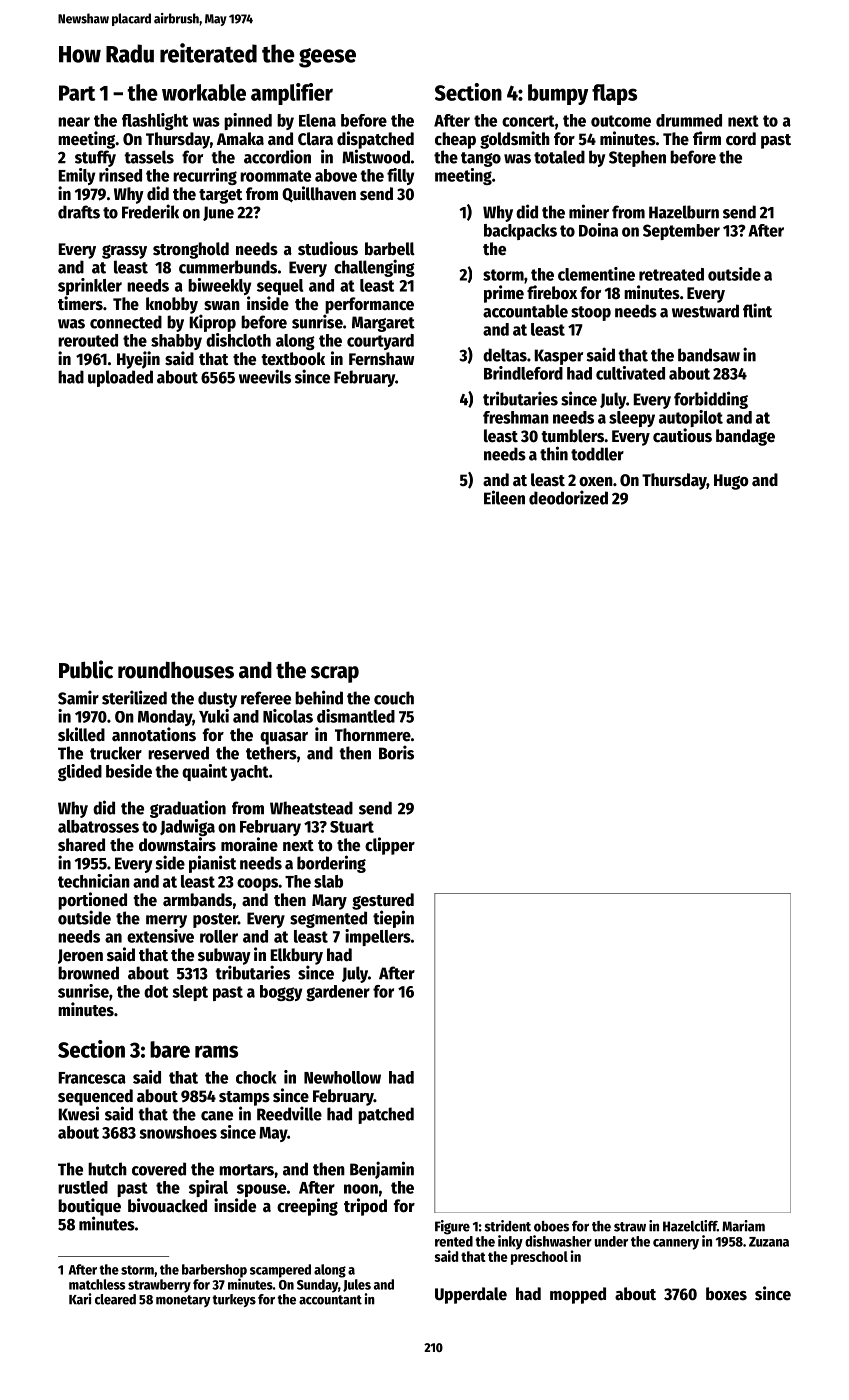  Describe the element at coordinates (394, 698) in the document. I see `couch` at that location.
